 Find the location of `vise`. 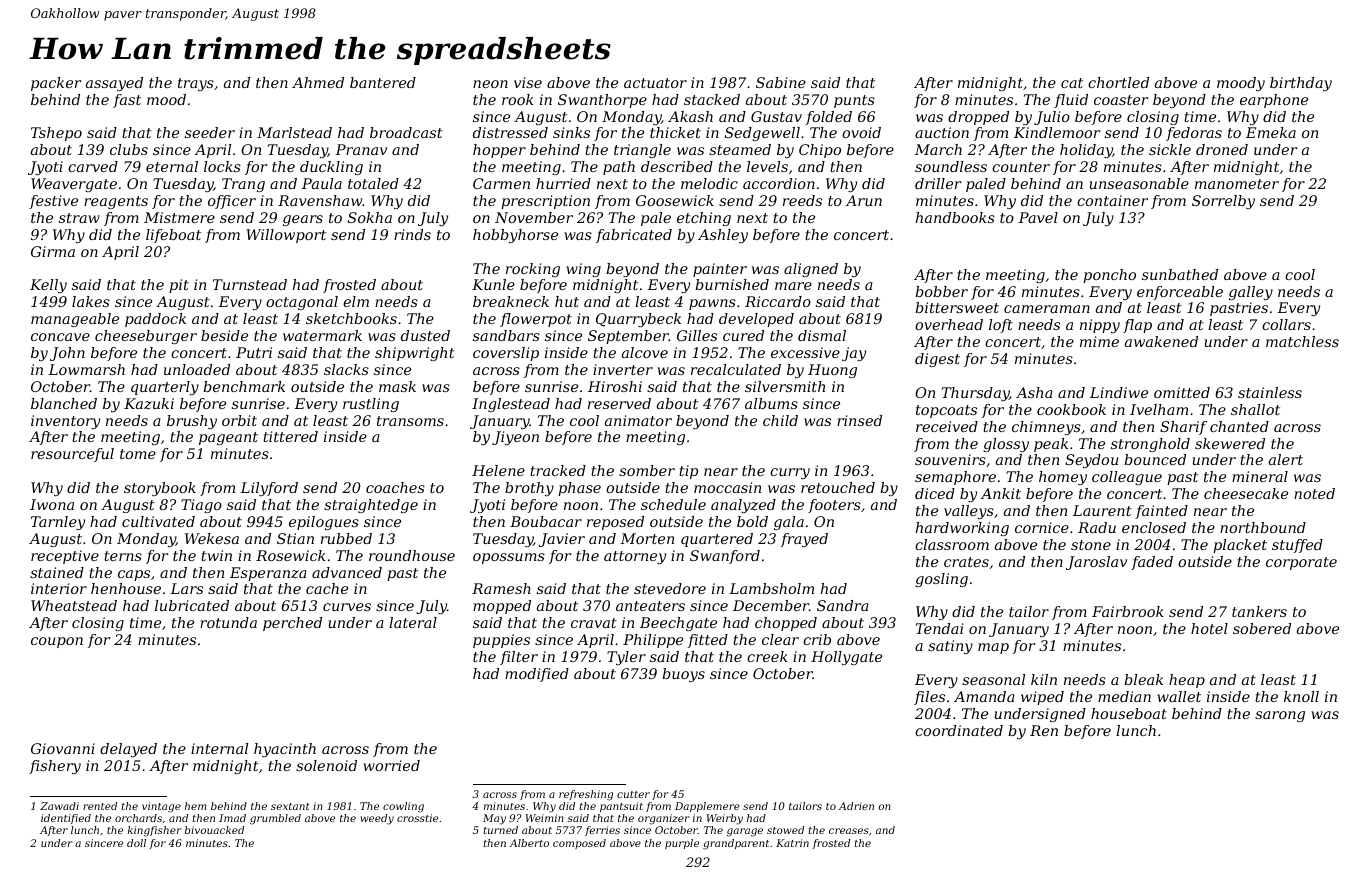

vise is located at coordinates (528, 82).
